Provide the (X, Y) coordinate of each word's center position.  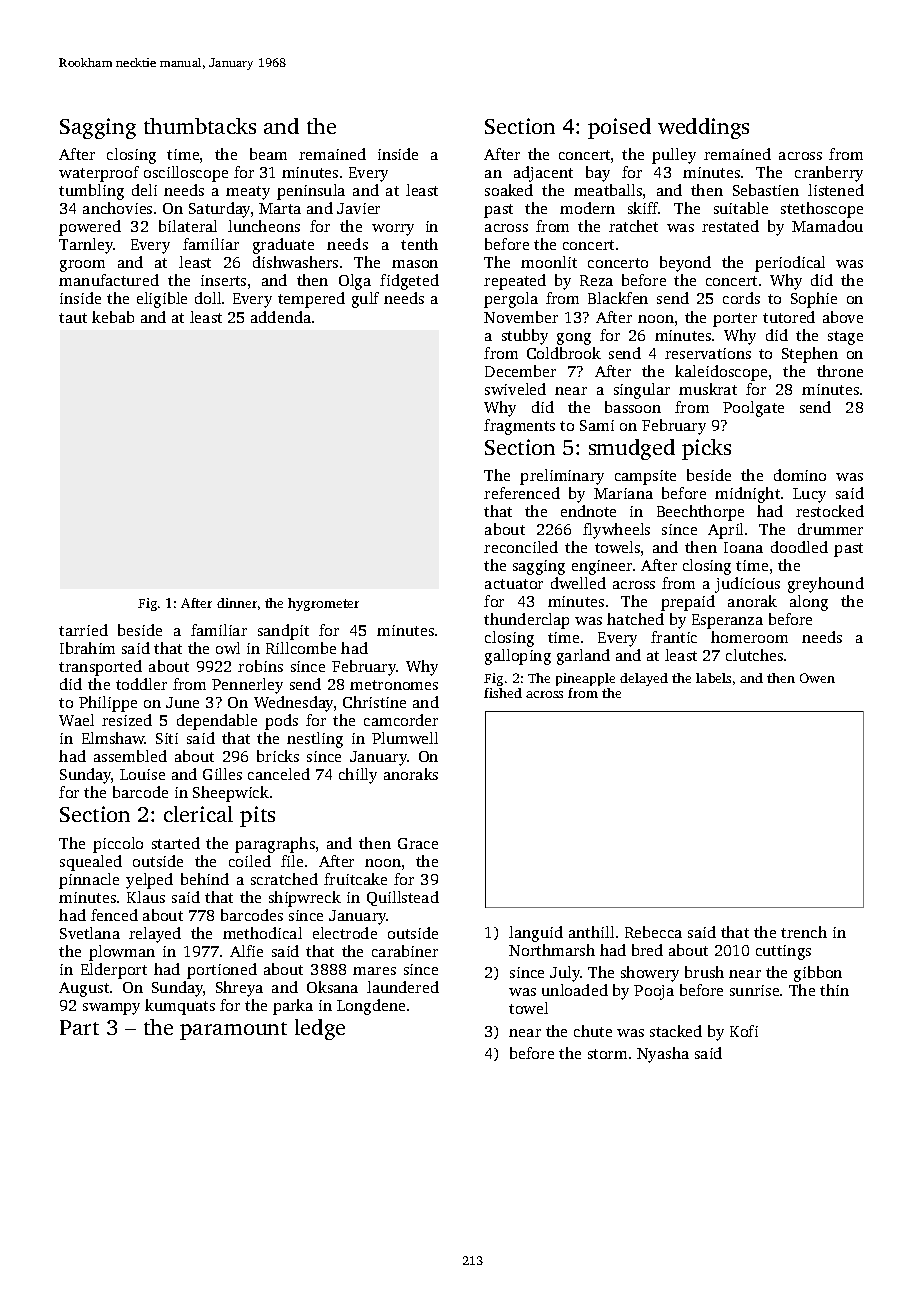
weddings (703, 128)
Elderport (114, 971)
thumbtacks (200, 126)
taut (73, 318)
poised (619, 128)
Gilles (222, 774)
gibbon (818, 974)
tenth (419, 244)
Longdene (371, 1007)
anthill (591, 932)
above (843, 317)
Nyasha (663, 1055)
